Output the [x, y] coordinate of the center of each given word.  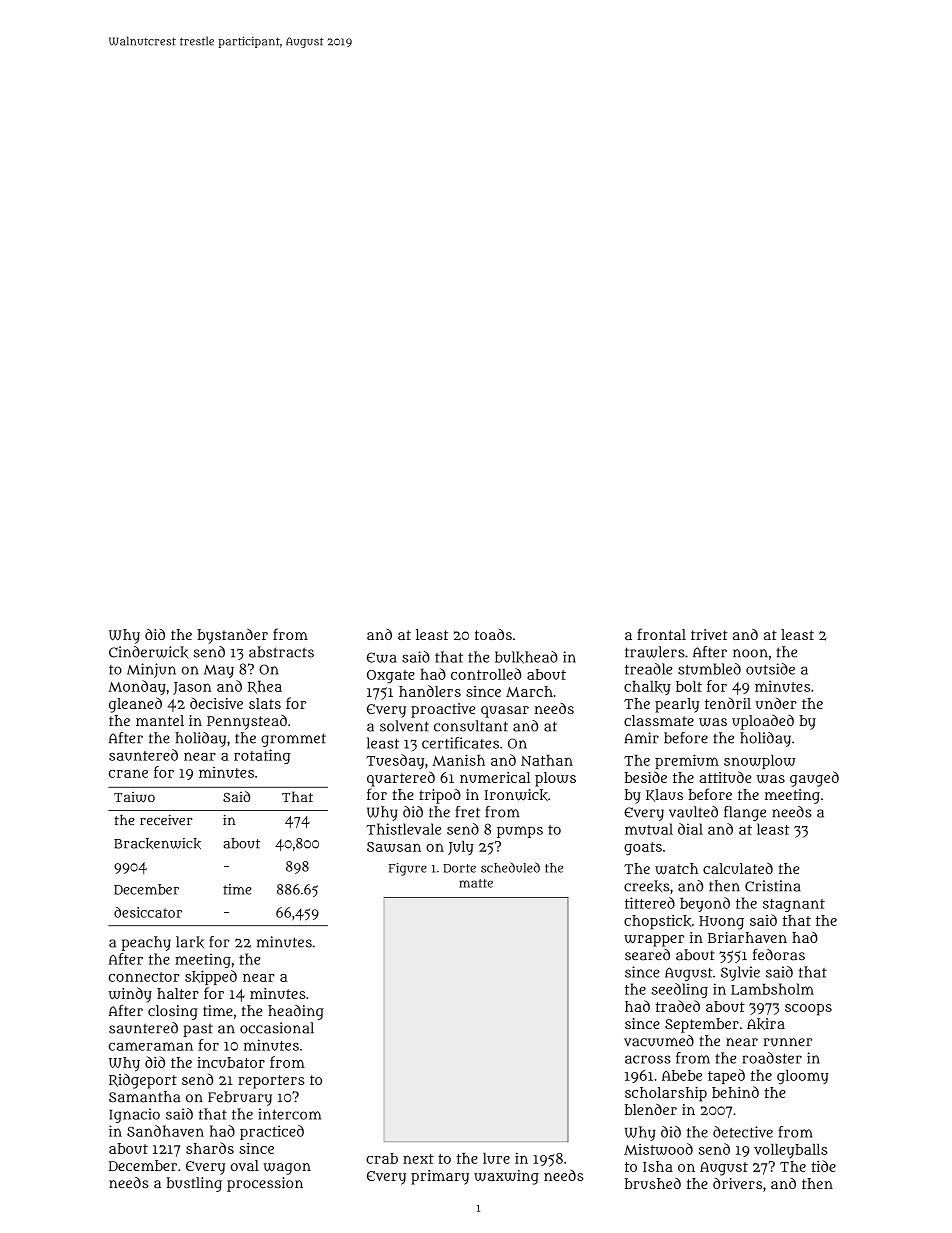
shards [210, 1148]
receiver [166, 820]
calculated [738, 868]
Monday [137, 687]
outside [770, 669]
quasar [505, 712]
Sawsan [394, 847]
